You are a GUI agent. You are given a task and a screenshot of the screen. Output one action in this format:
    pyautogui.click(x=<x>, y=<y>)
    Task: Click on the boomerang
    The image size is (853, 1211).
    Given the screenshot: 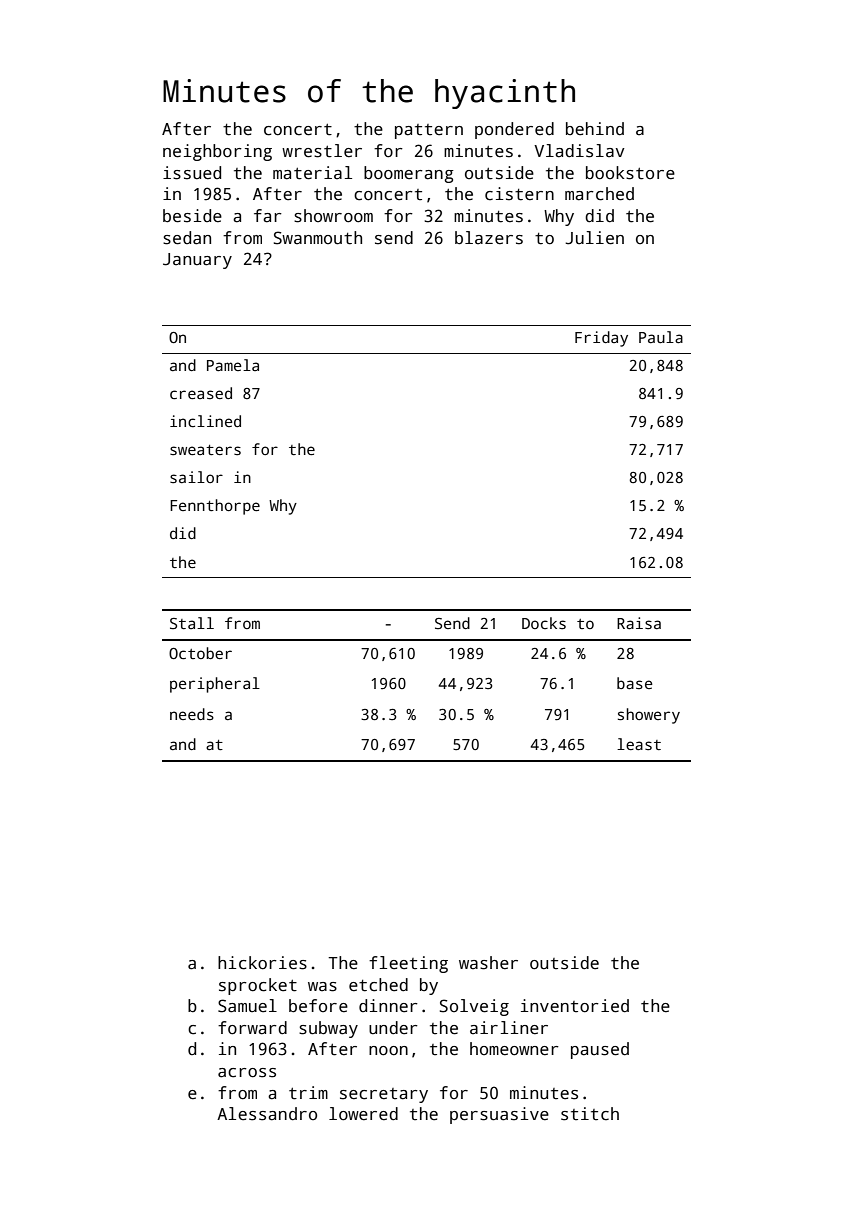 What is the action you would take?
    pyautogui.click(x=409, y=174)
